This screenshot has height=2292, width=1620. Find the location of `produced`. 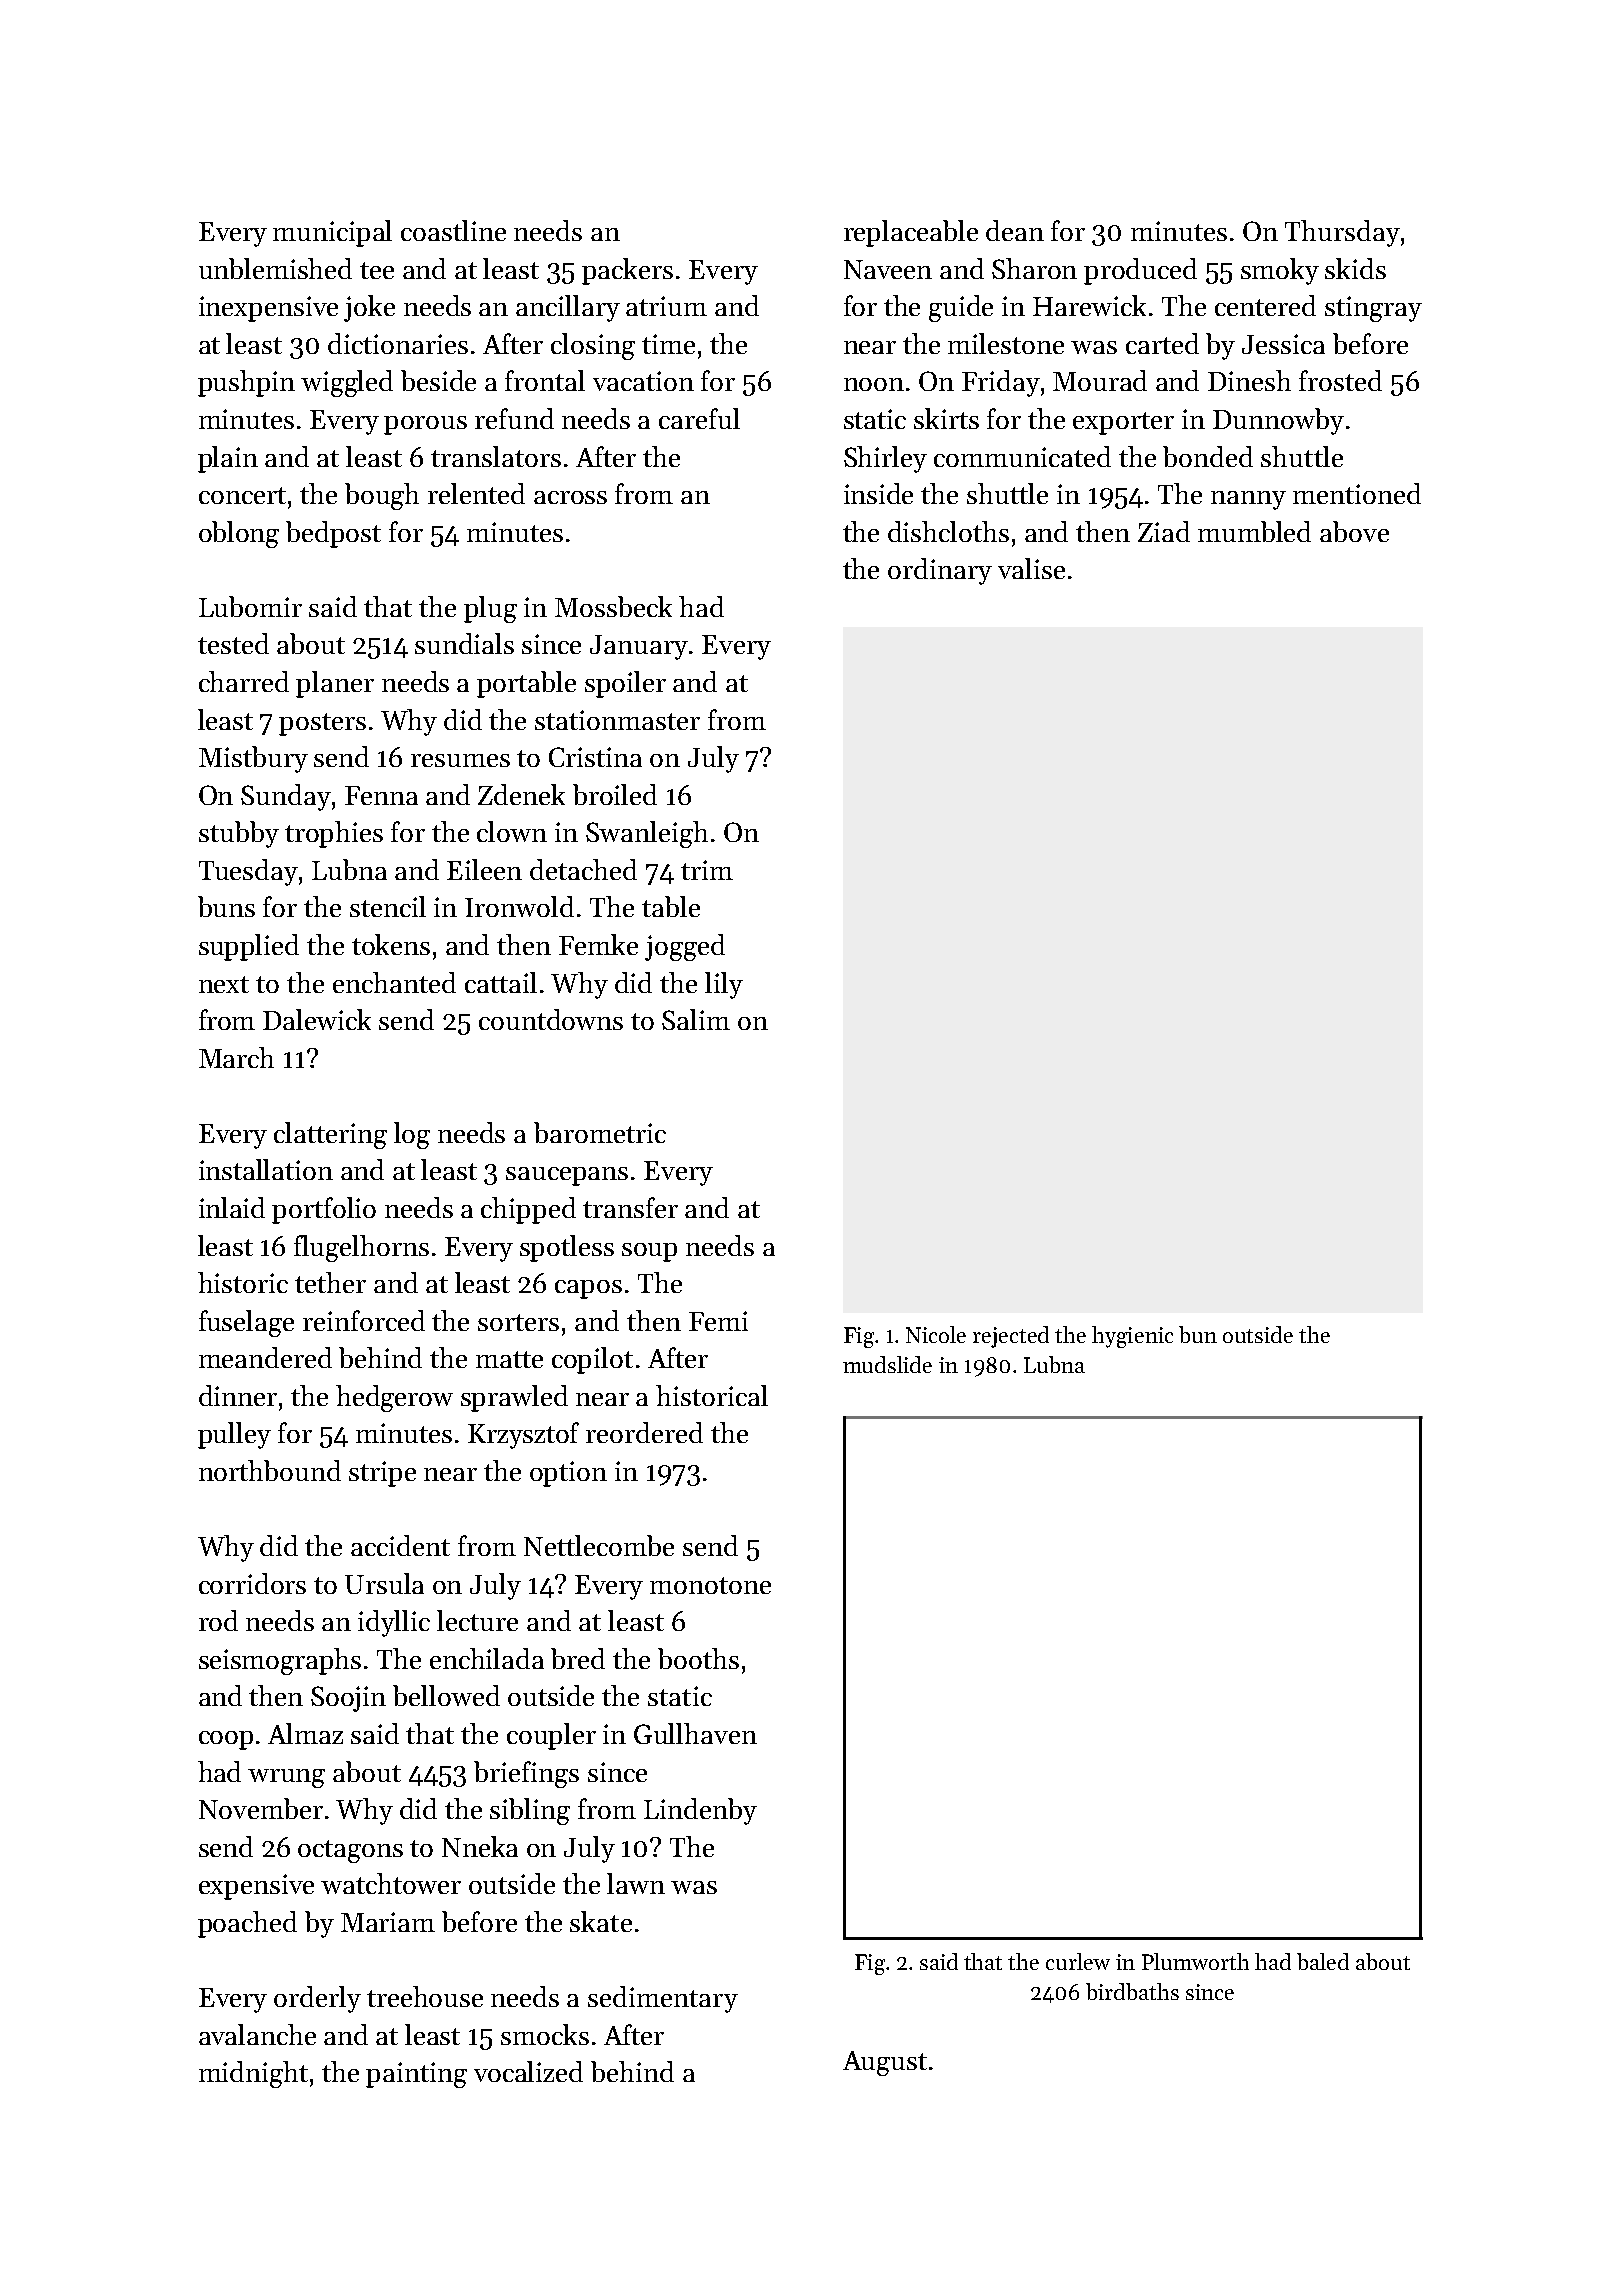

produced is located at coordinates (1140, 271).
